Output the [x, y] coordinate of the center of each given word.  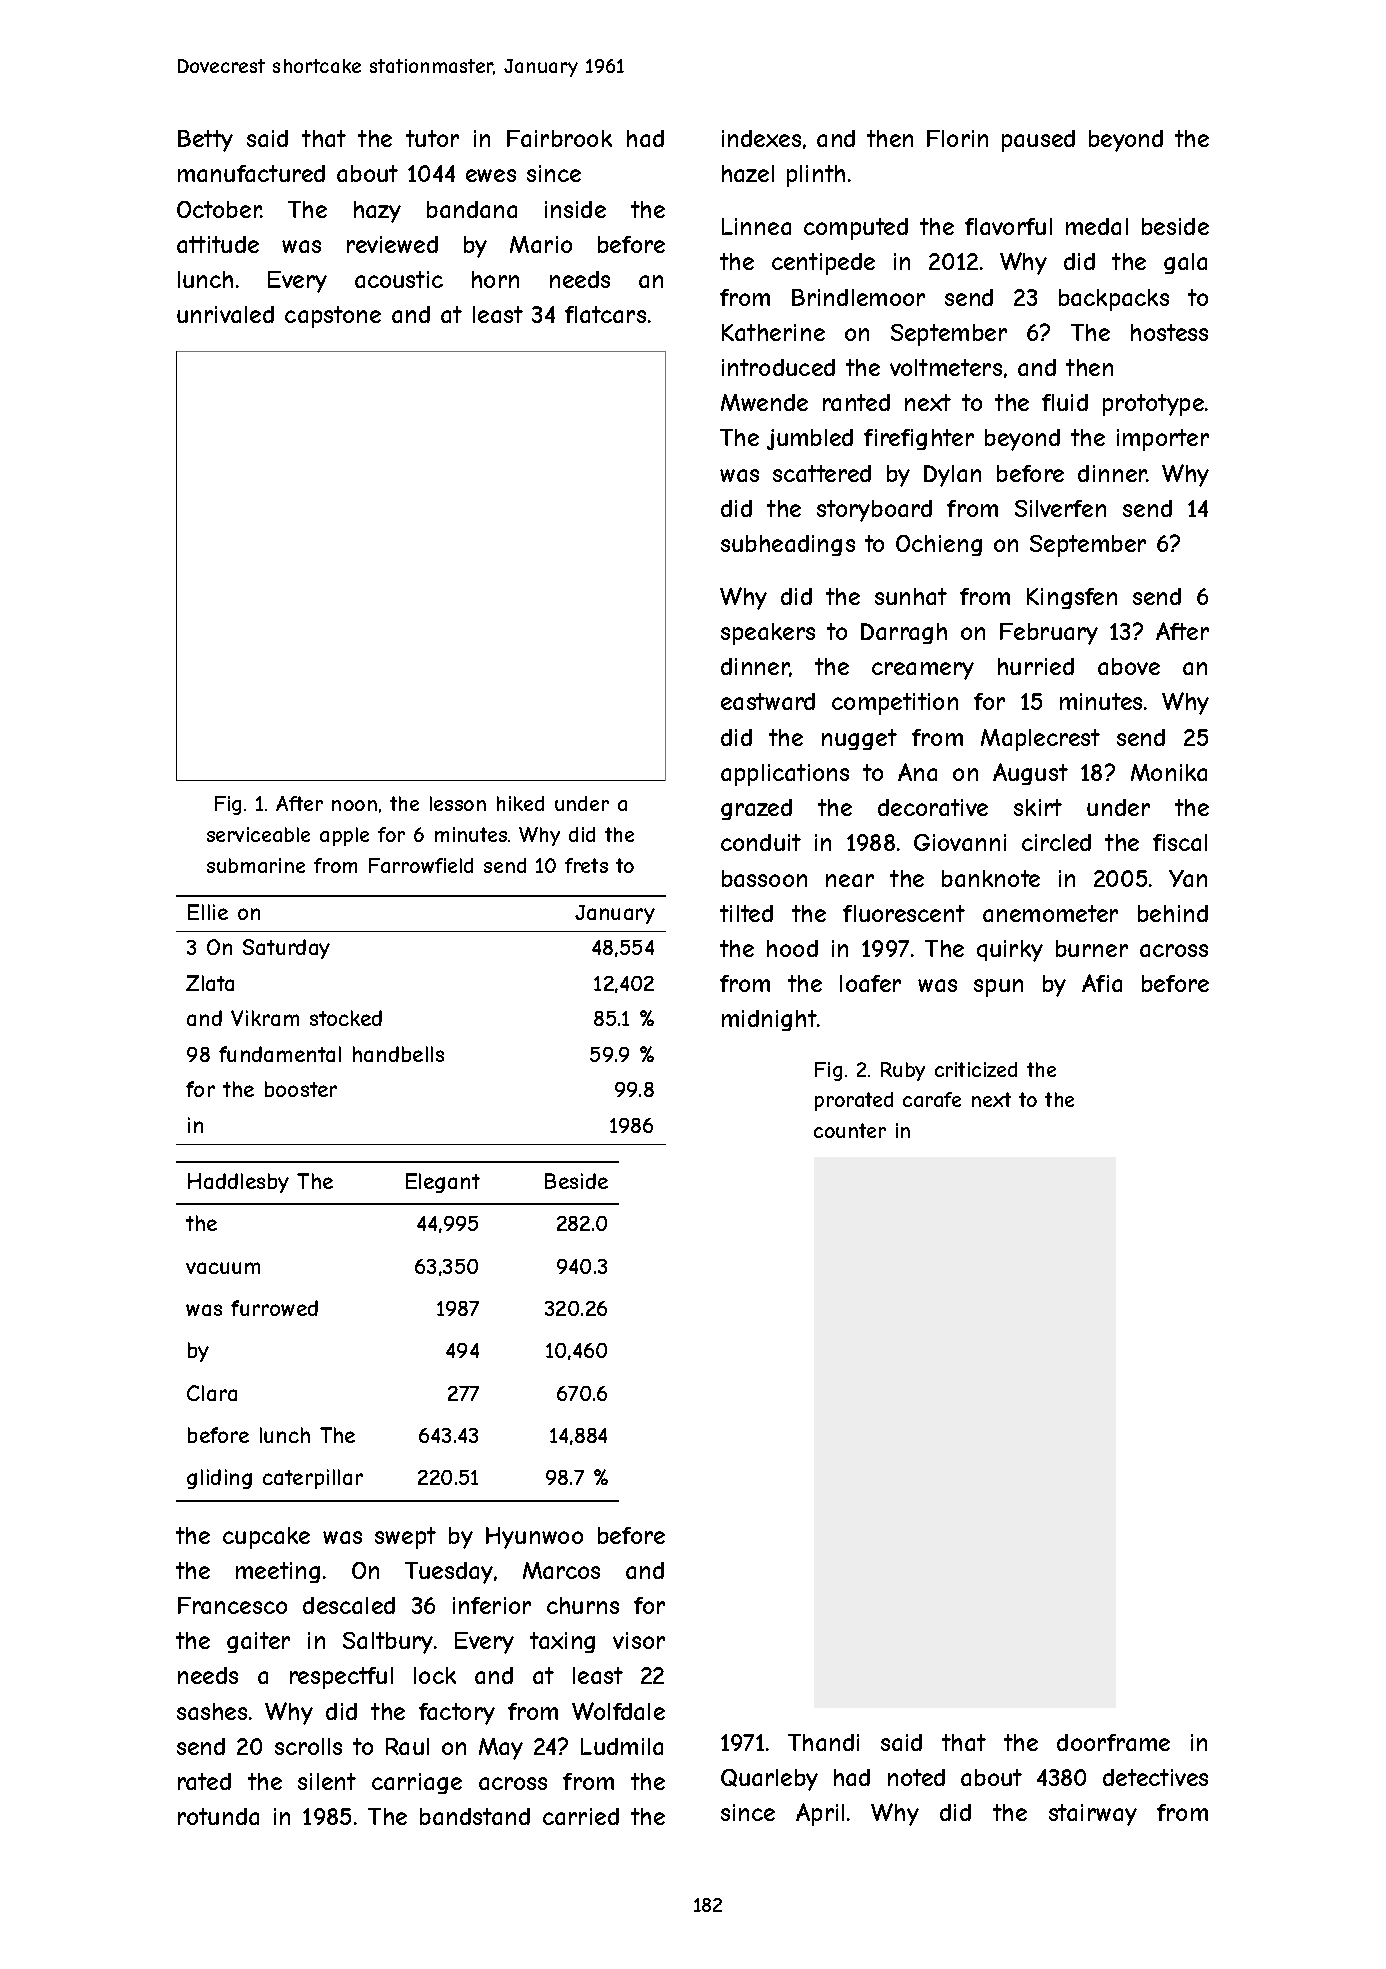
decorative [933, 807]
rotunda [218, 1816]
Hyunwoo [534, 1538]
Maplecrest [1040, 740]
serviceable [258, 834]
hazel [748, 173]
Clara [212, 1393]
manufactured [251, 173]
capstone [333, 317]
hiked [520, 803]
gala [1185, 263]
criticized [976, 1069]
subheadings [788, 545]
